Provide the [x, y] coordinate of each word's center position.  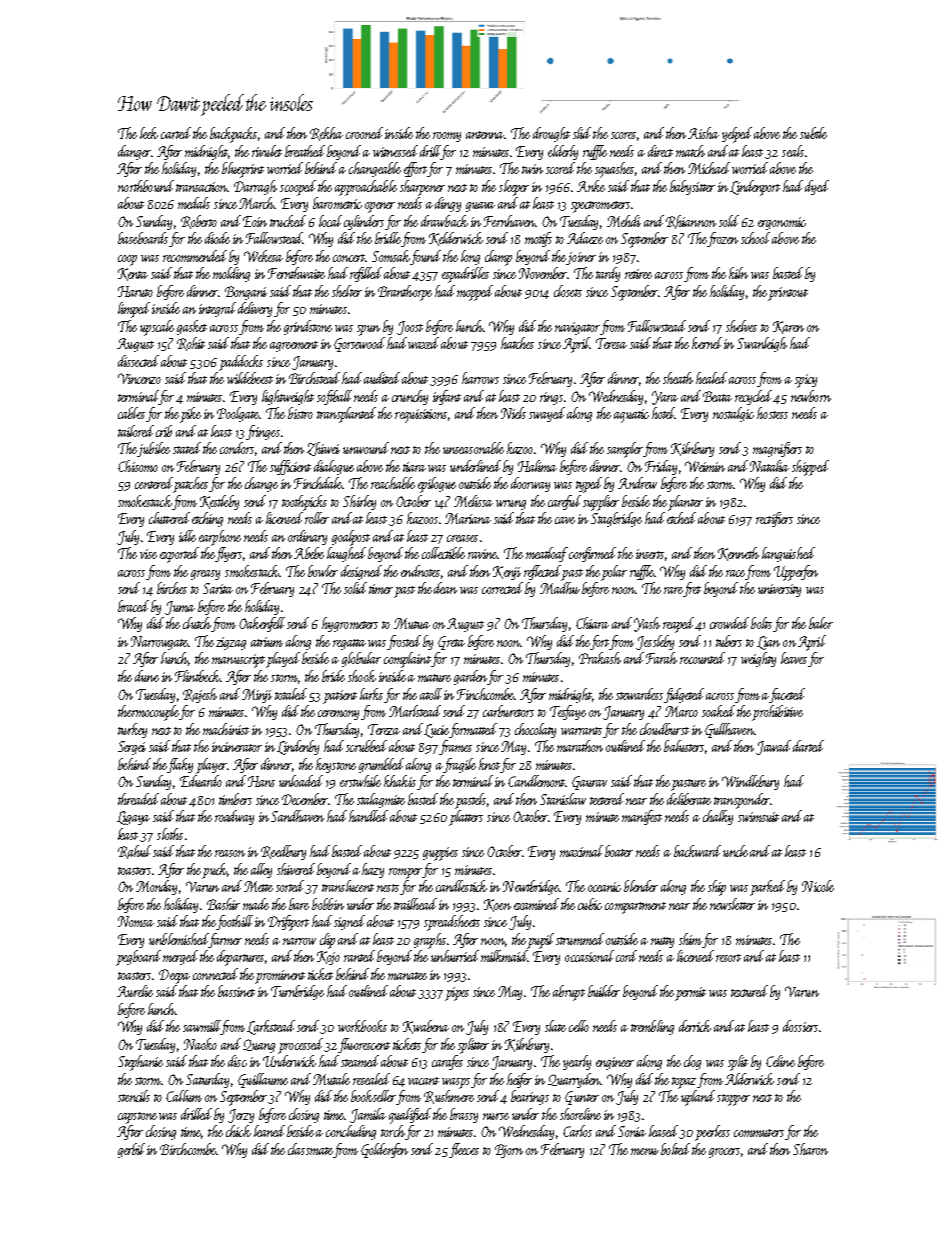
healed [711, 378]
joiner [581, 258]
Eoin [255, 221]
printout [788, 294]
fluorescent [364, 1045]
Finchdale [318, 483]
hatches [517, 343]
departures [240, 958]
